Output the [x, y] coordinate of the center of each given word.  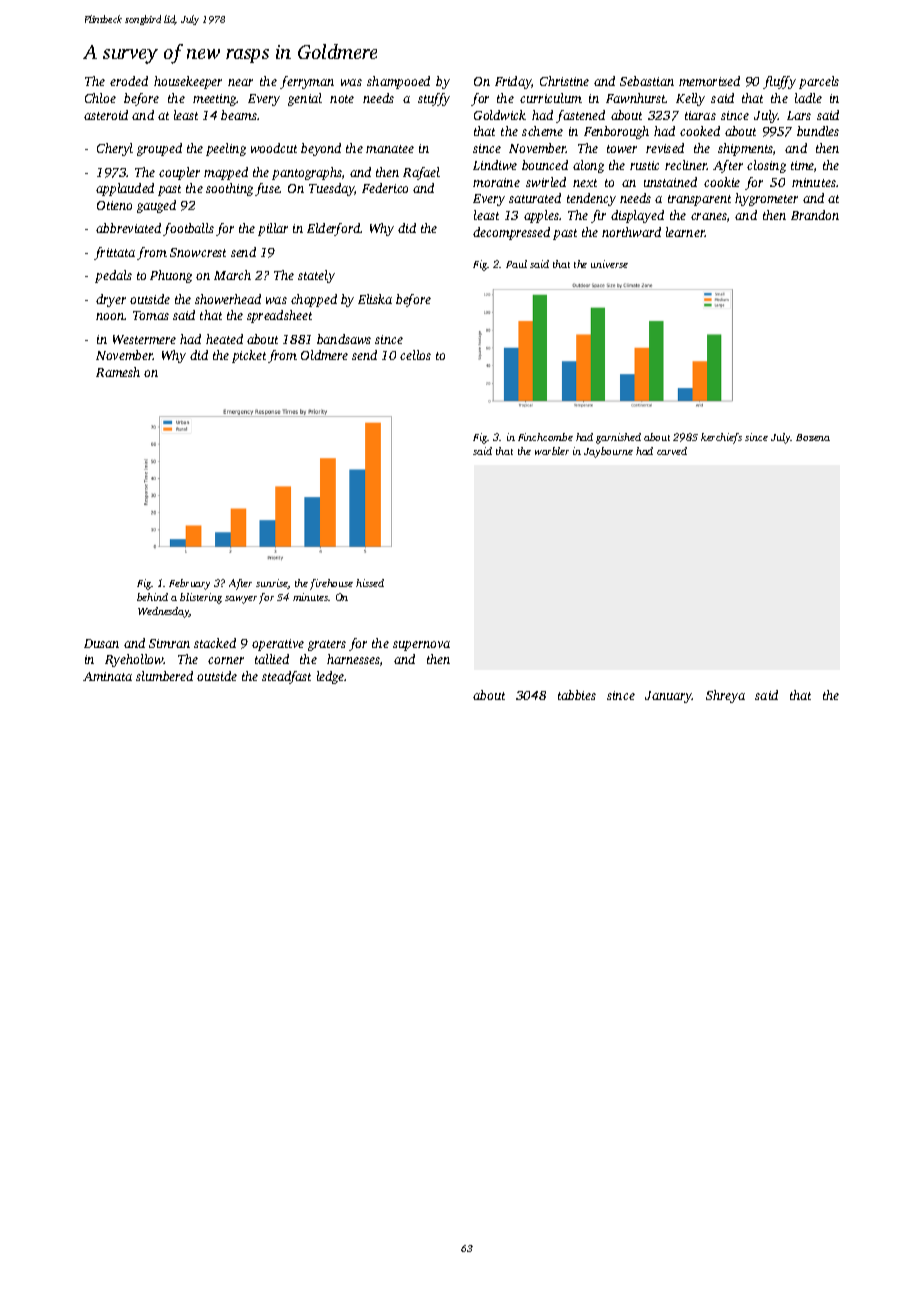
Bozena [813, 437]
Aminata [107, 676]
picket [249, 356]
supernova [421, 646]
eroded [129, 81]
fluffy [779, 82]
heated [224, 339]
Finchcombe [545, 437]
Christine [564, 81]
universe [609, 264]
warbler [552, 451]
